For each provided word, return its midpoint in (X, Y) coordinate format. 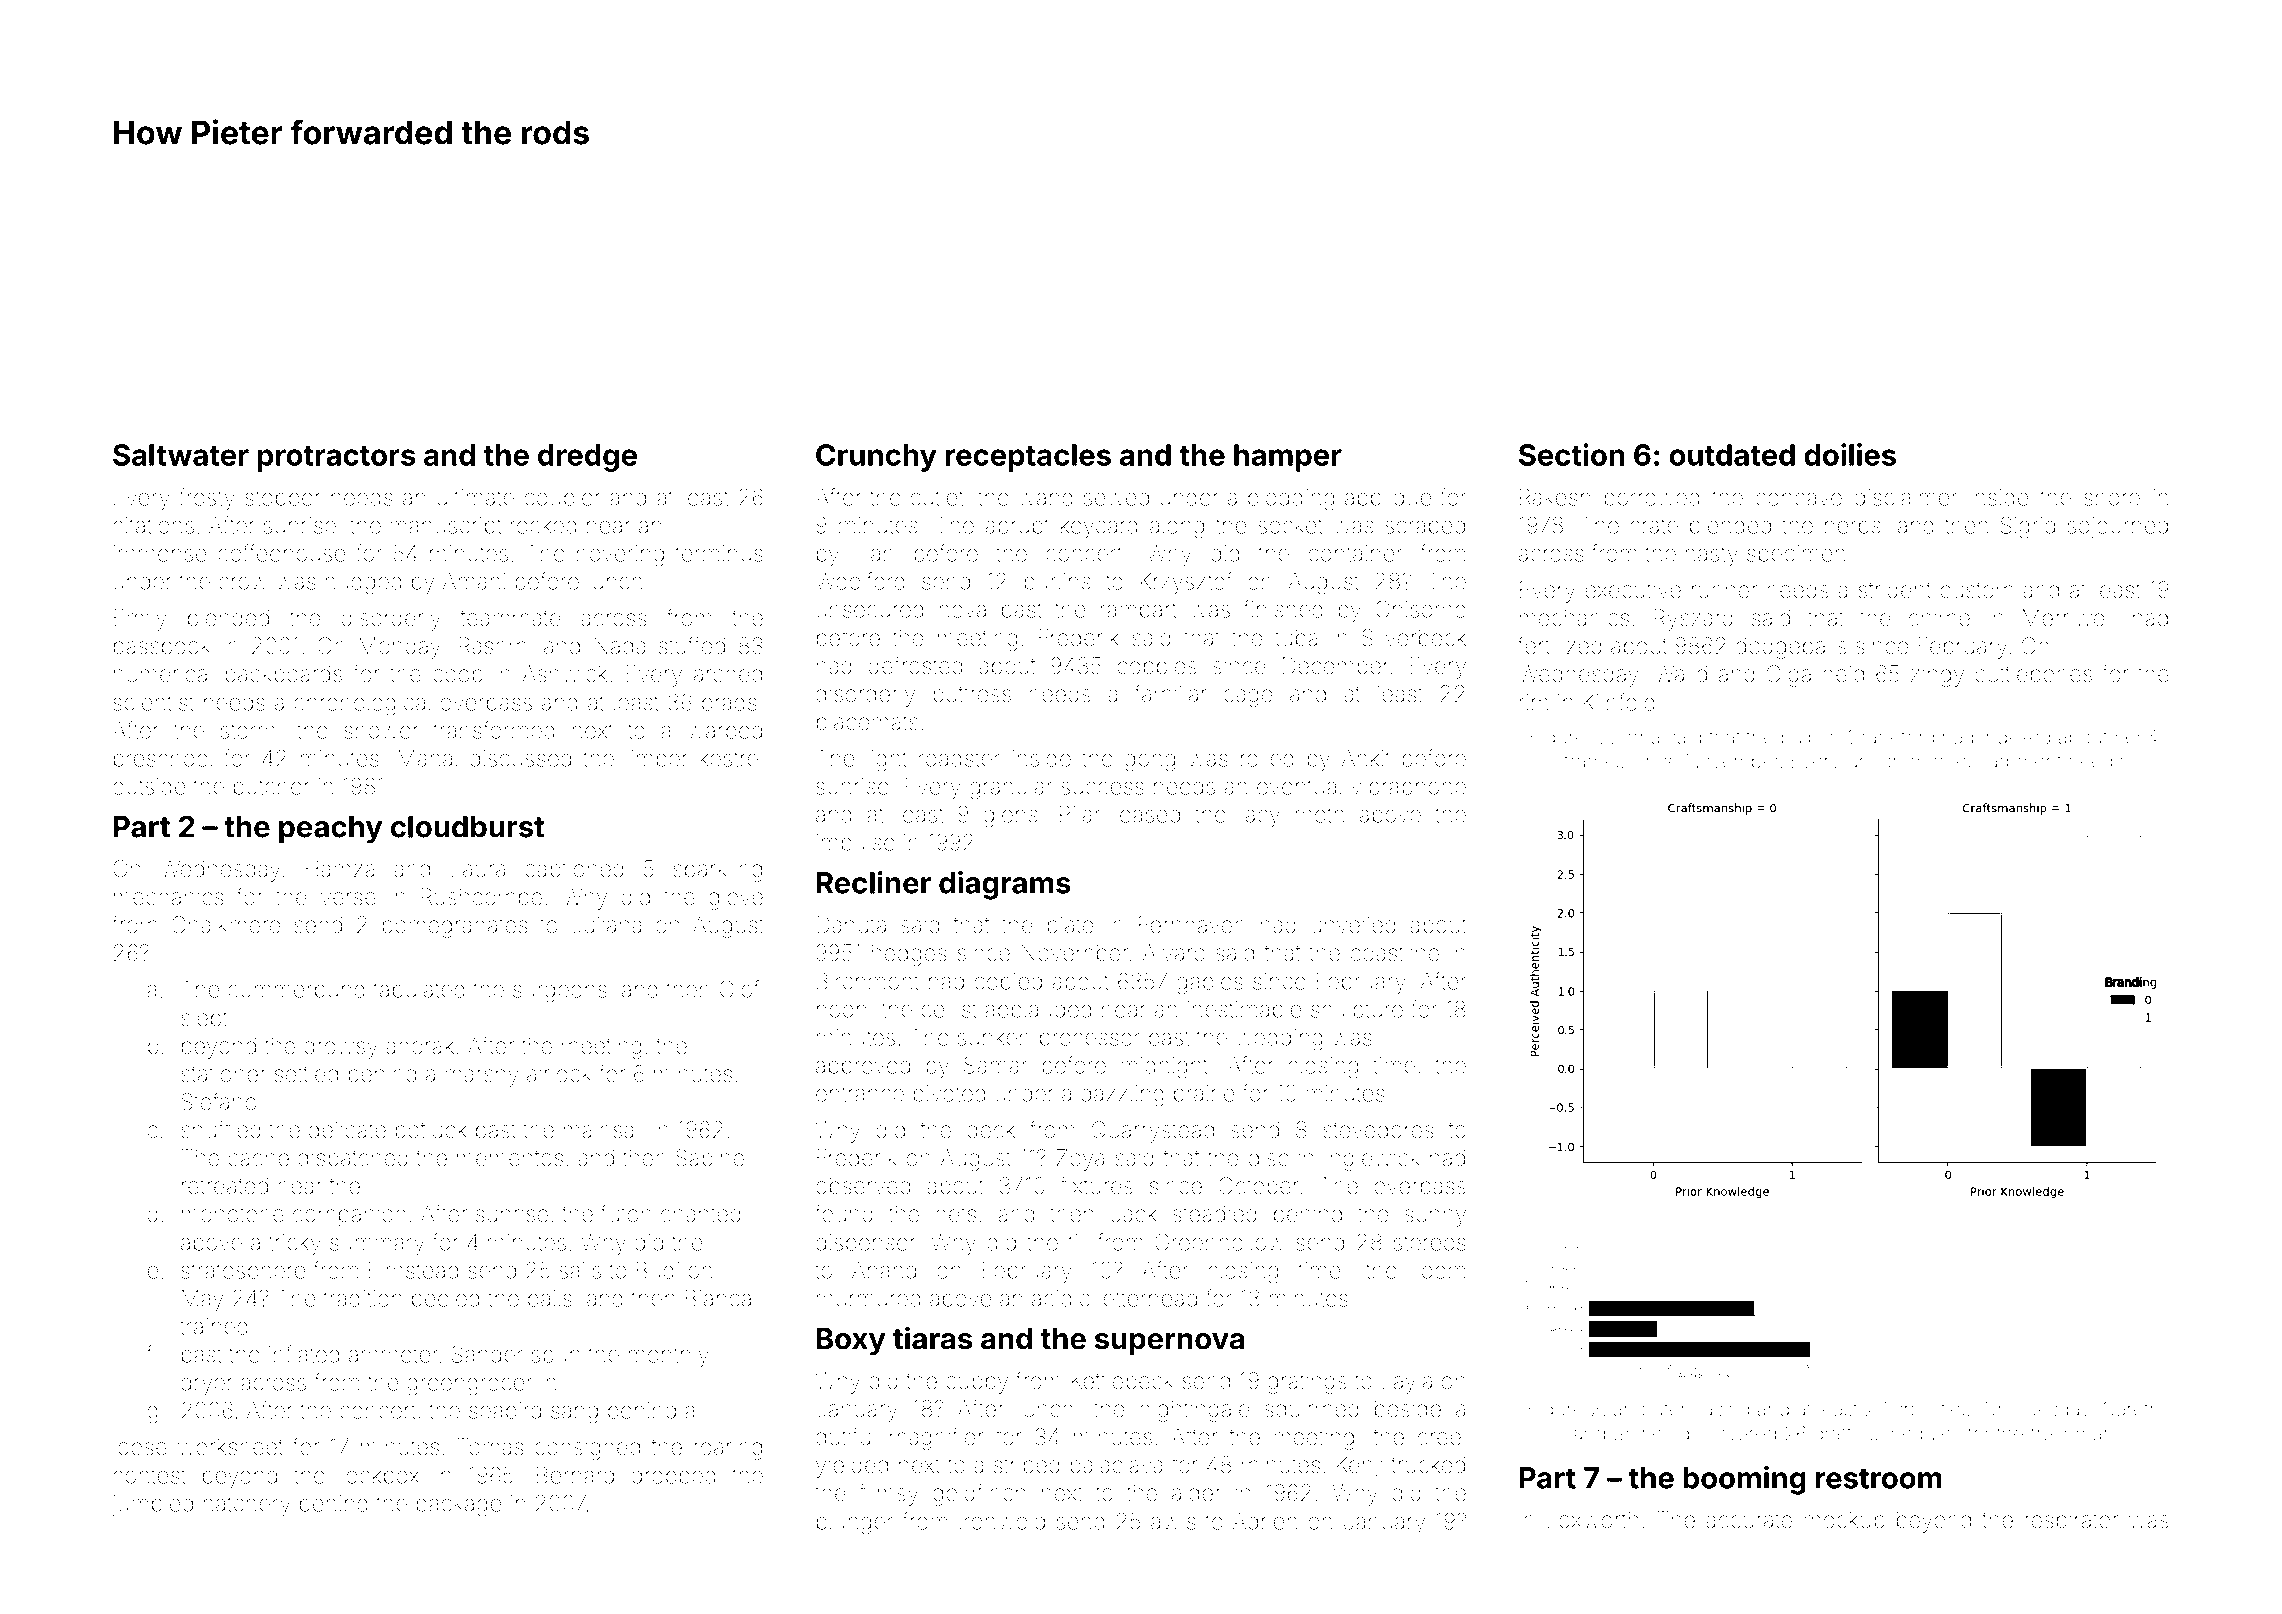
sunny (1435, 1218)
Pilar (1080, 814)
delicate (347, 1130)
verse (348, 899)
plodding (1291, 500)
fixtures (1096, 1185)
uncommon (1898, 763)
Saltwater (181, 455)
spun (556, 1358)
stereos (1430, 1243)
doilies (1850, 454)
